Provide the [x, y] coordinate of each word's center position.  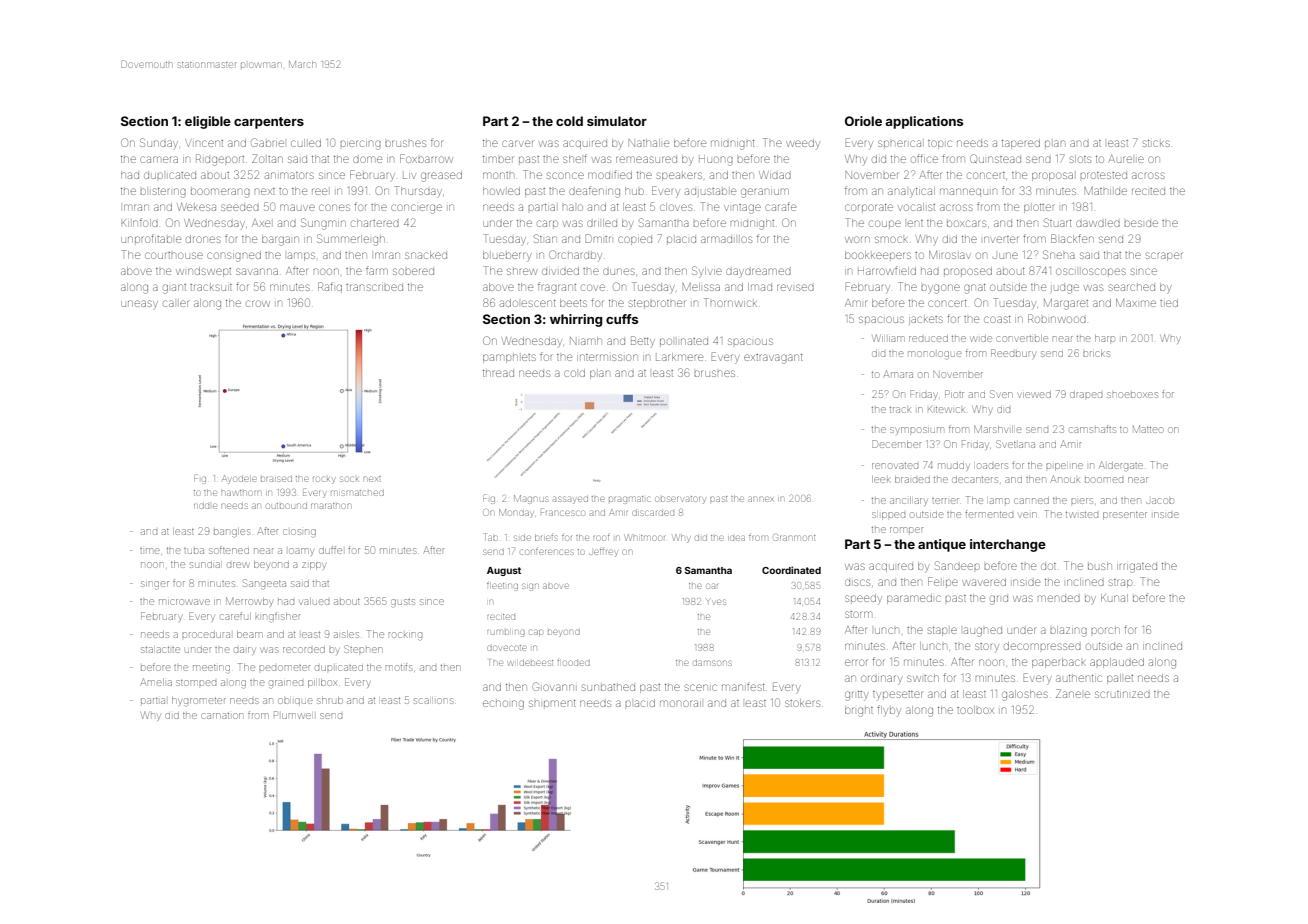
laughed [983, 632]
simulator [617, 121]
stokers [802, 703]
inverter [1001, 239]
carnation [222, 716]
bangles [232, 533]
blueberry [507, 256]
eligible [208, 122]
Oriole [863, 121]
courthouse [174, 255]
